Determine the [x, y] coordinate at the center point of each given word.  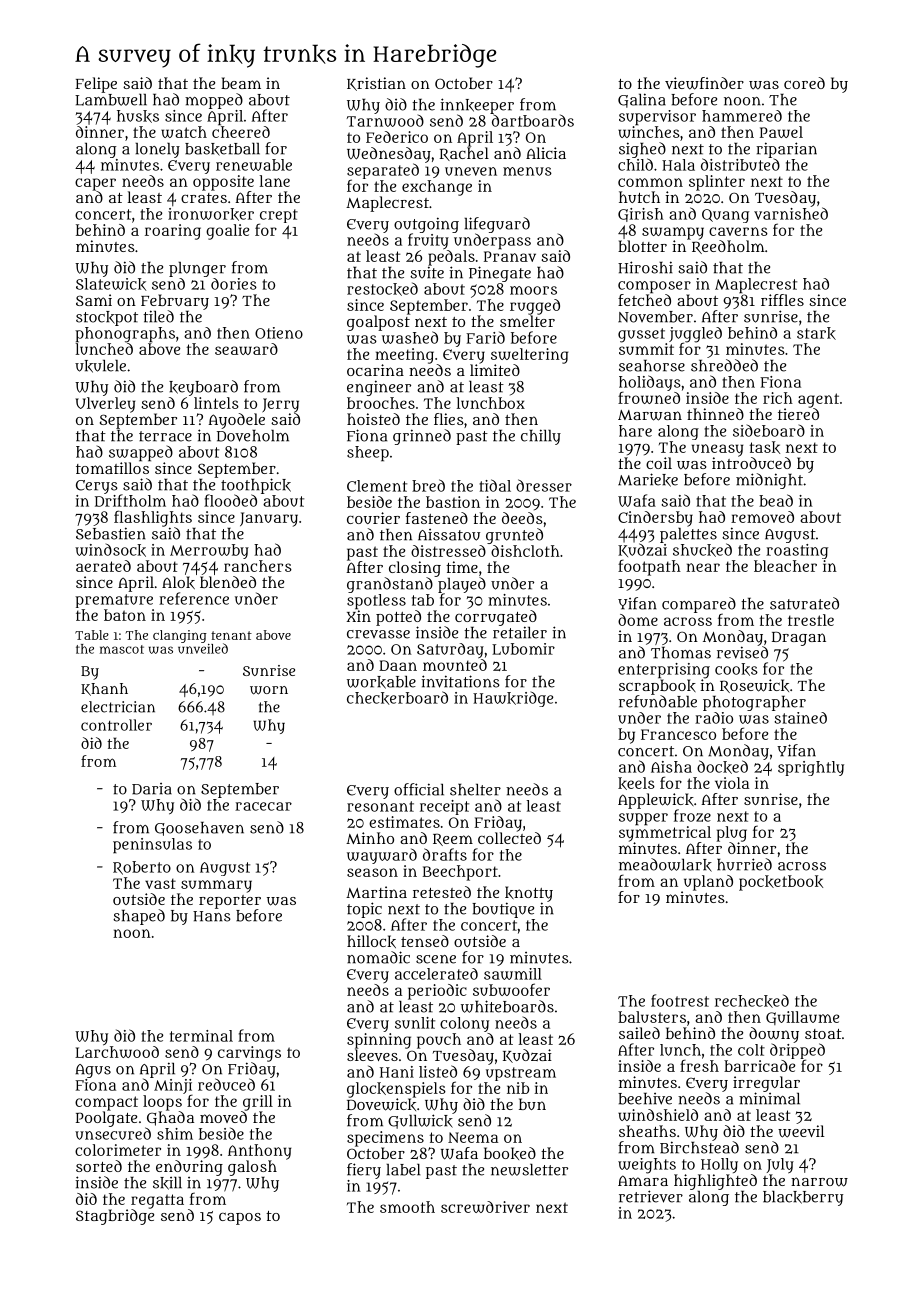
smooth [407, 1207]
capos [240, 1219]
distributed [740, 164]
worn [269, 690]
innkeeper [477, 106]
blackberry [803, 1198]
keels [636, 783]
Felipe [96, 85]
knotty [529, 894]
